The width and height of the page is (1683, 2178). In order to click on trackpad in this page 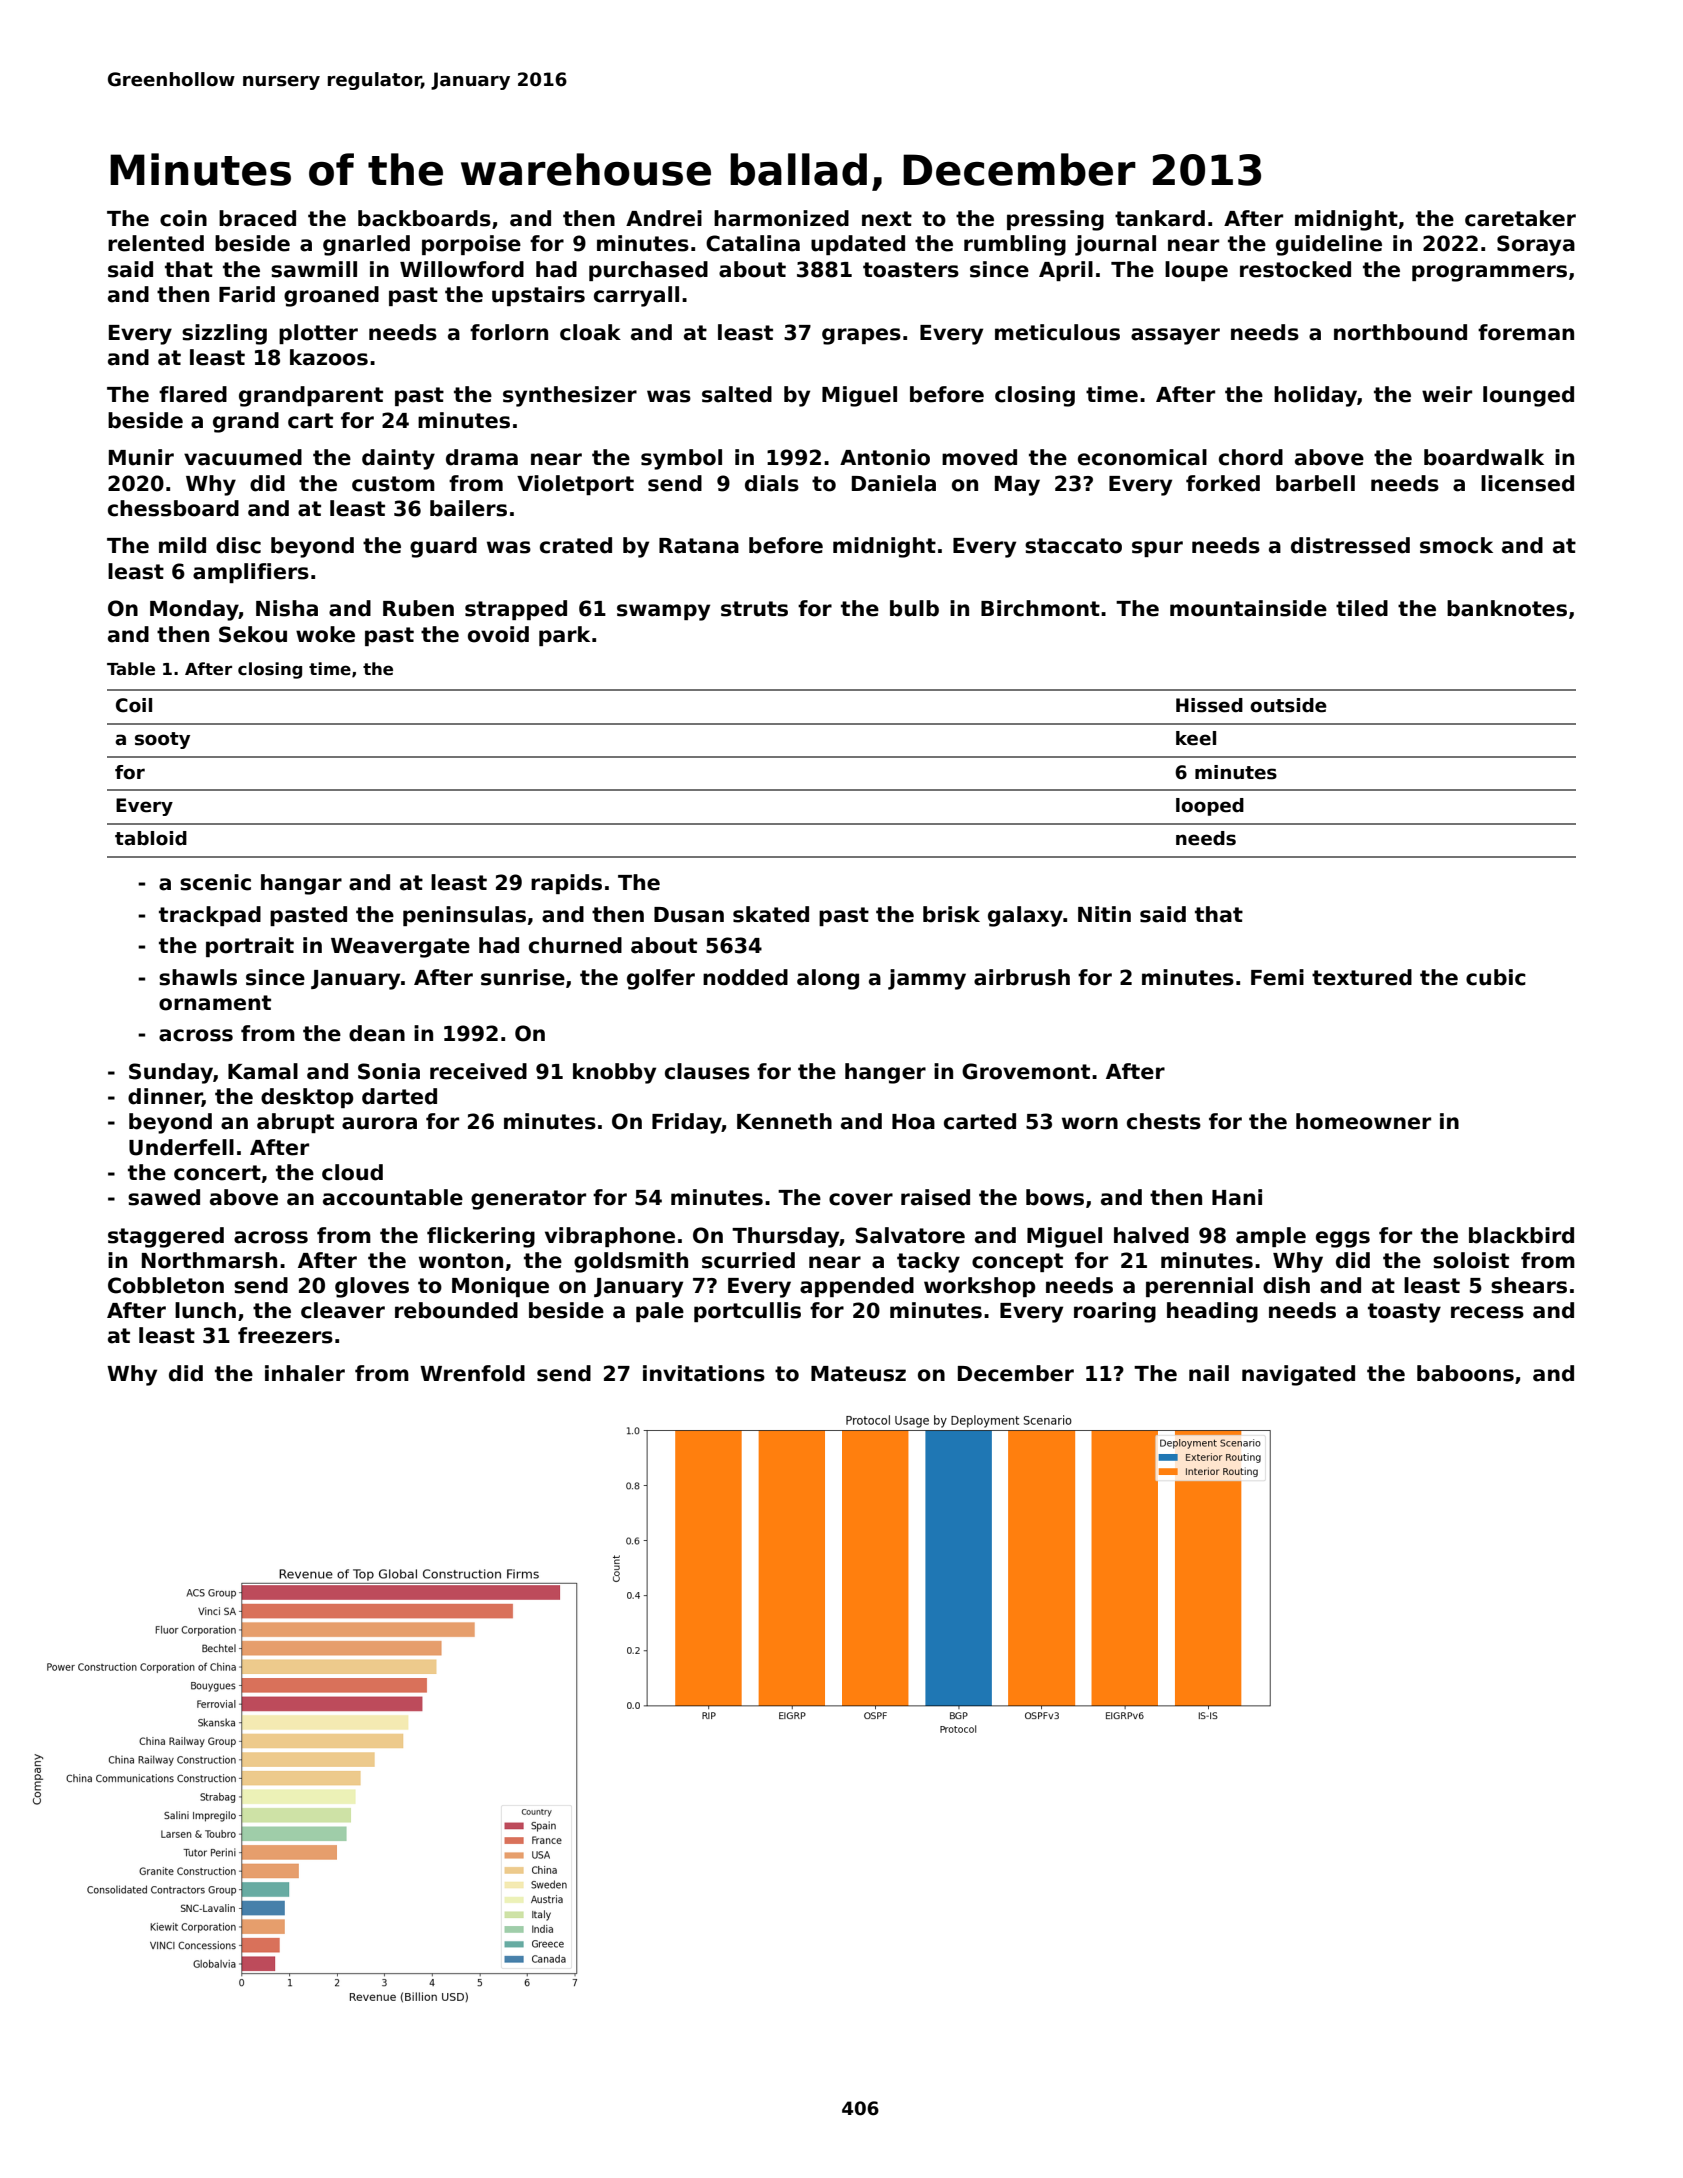, I will do `click(210, 916)`.
